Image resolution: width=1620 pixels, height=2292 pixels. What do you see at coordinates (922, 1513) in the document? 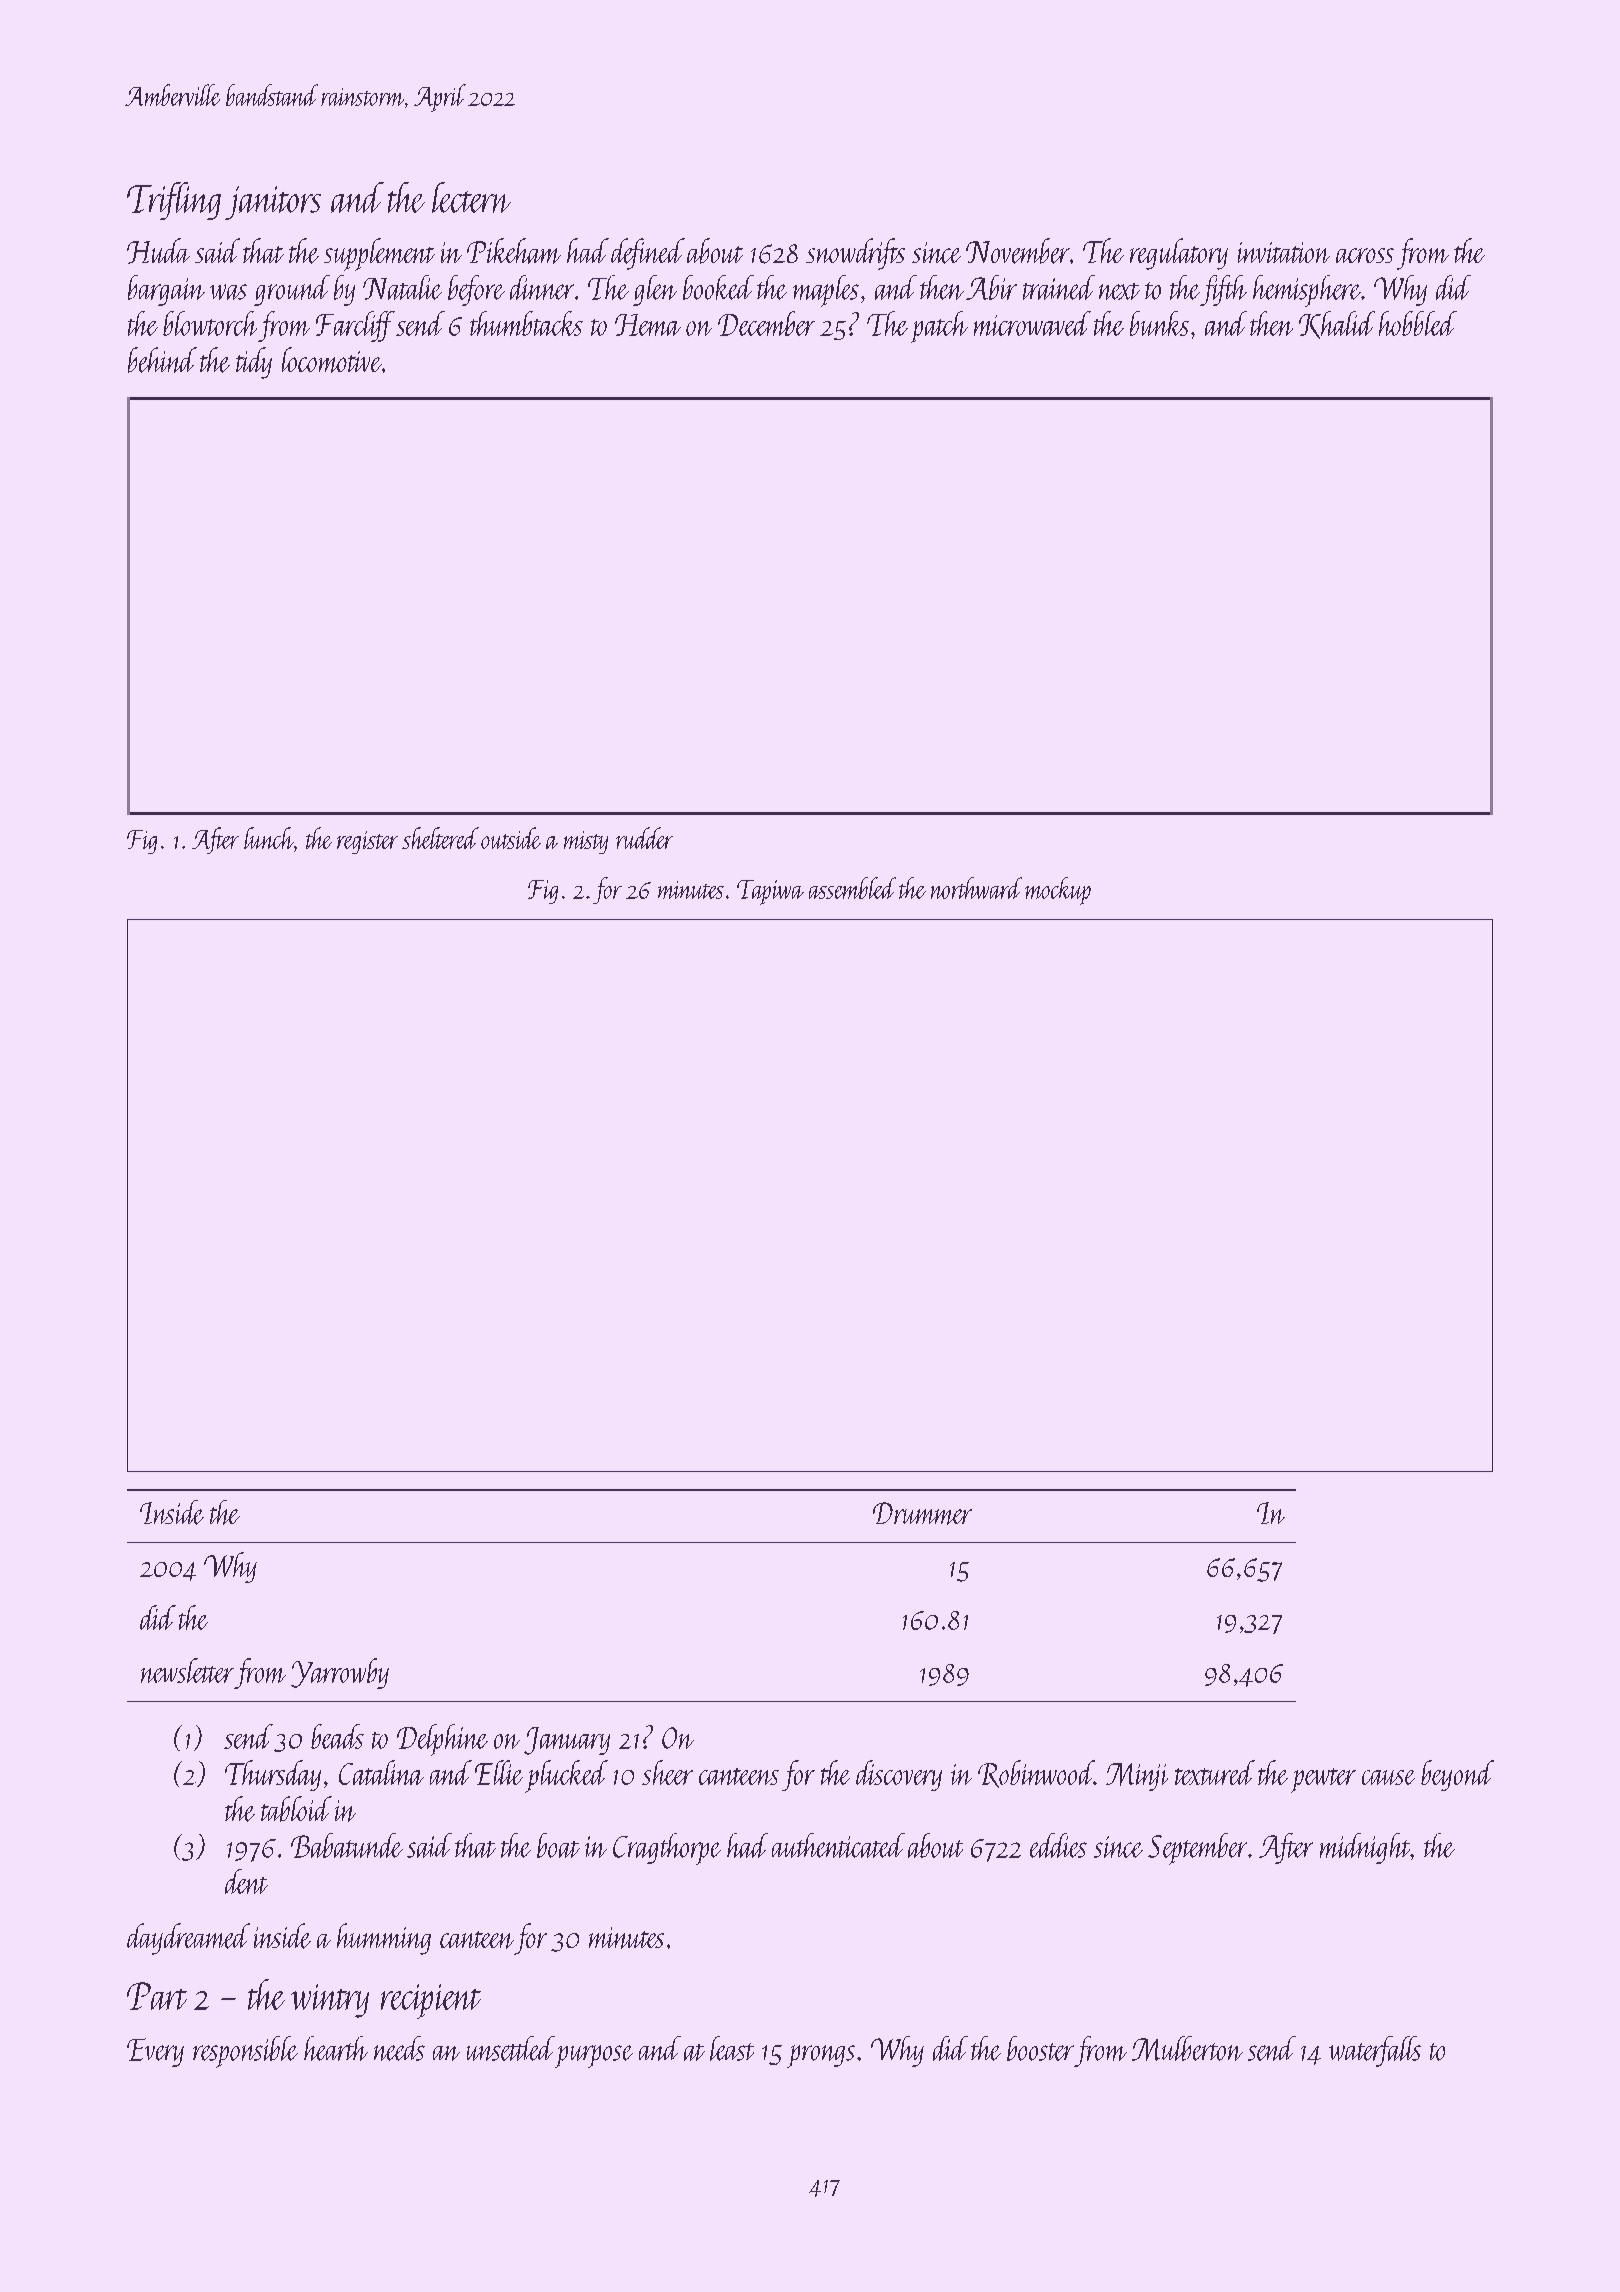
I see `Drummer` at bounding box center [922, 1513].
